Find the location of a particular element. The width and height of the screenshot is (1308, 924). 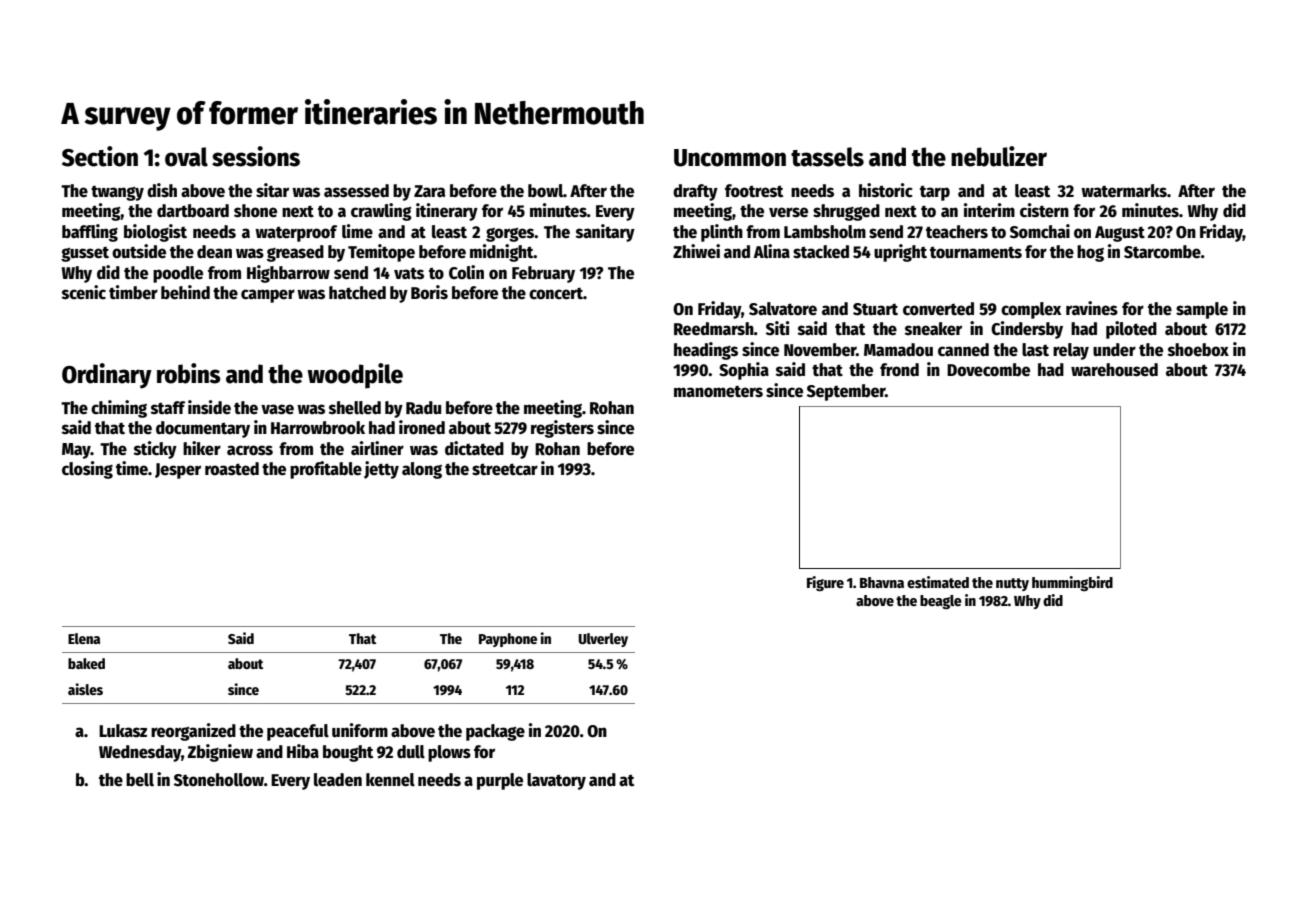

bowl is located at coordinates (545, 191).
